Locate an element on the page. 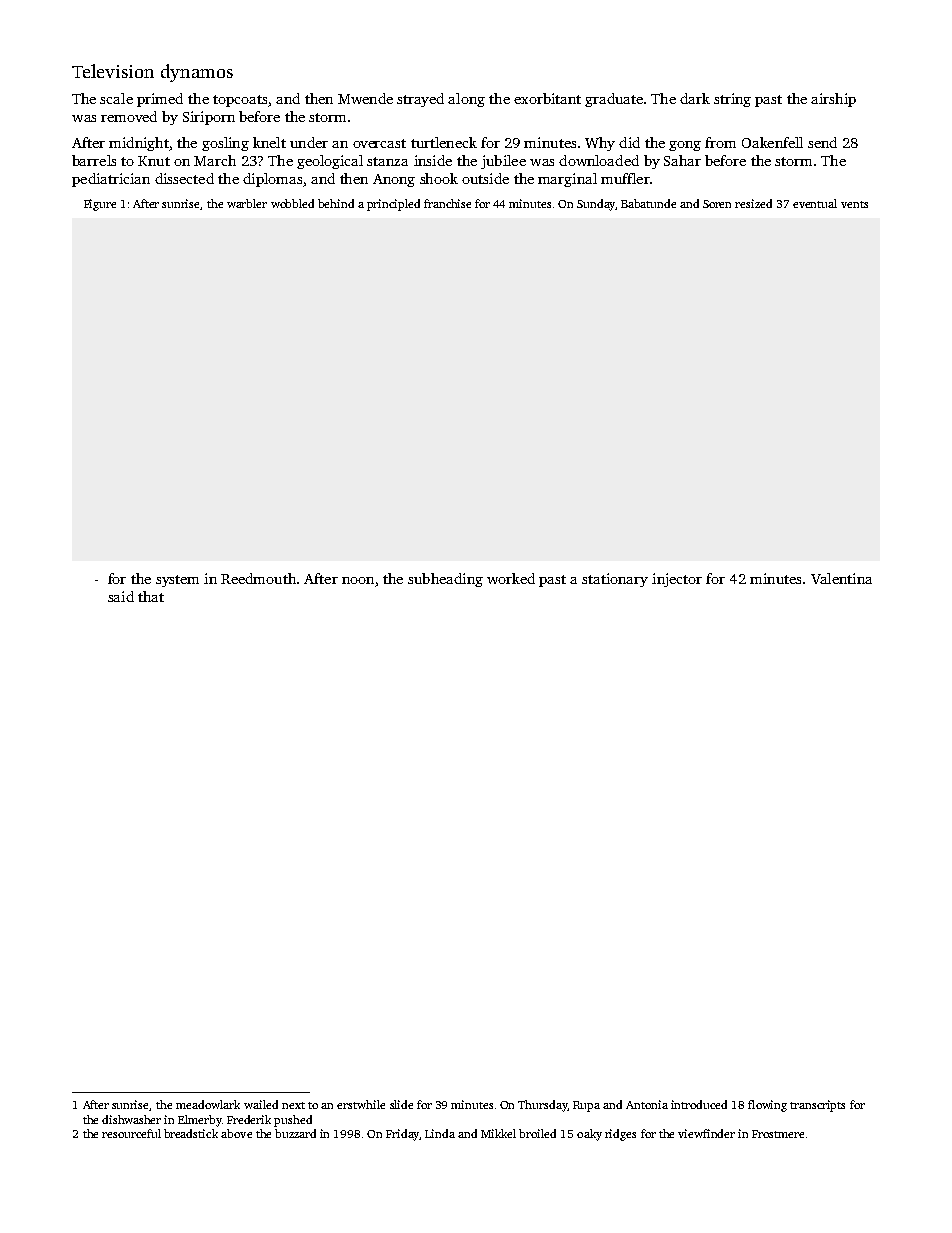 The width and height of the page is (952, 1233). said is located at coordinates (121, 596).
